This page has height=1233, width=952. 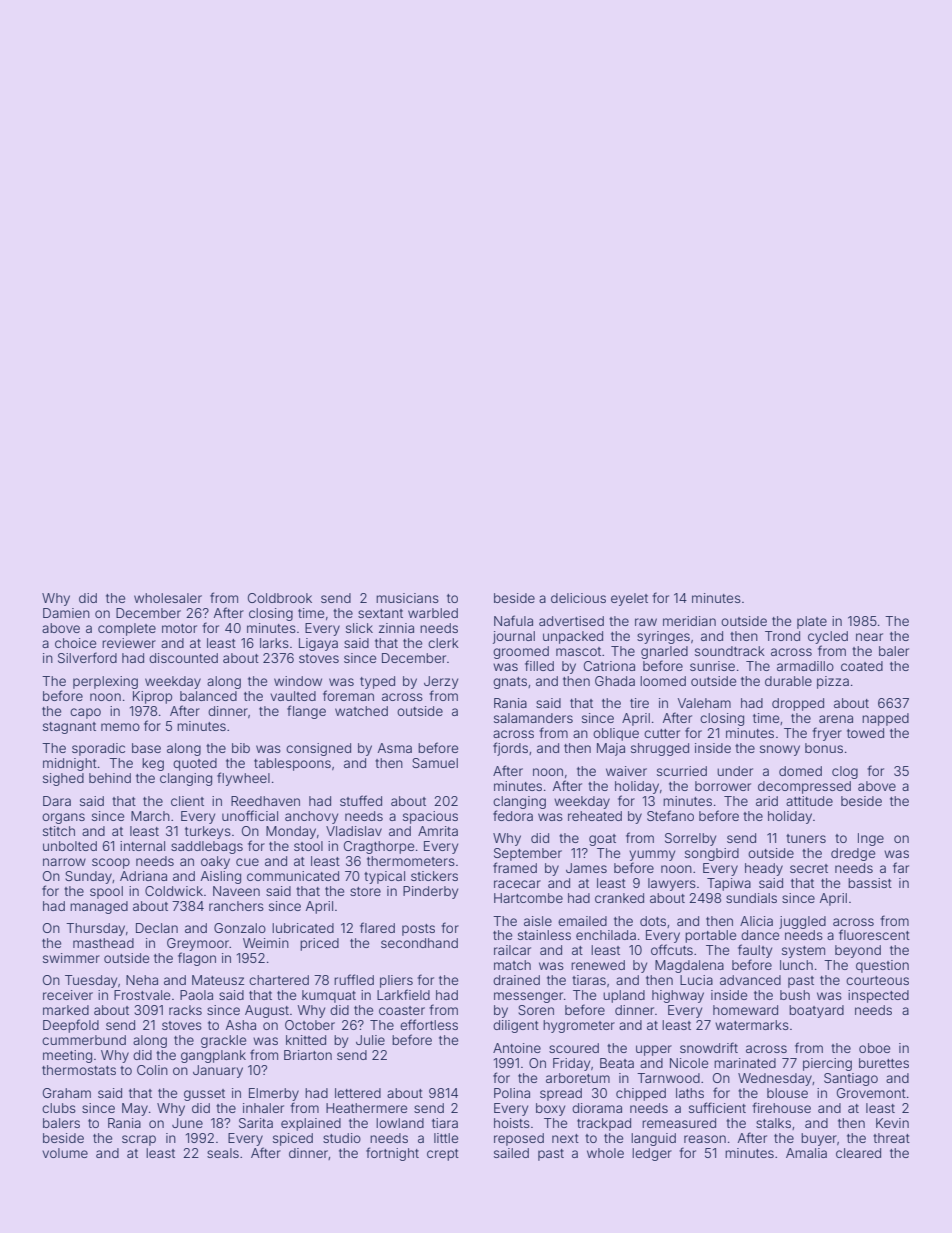 What do you see at coordinates (516, 1026) in the page?
I see `diligent` at bounding box center [516, 1026].
